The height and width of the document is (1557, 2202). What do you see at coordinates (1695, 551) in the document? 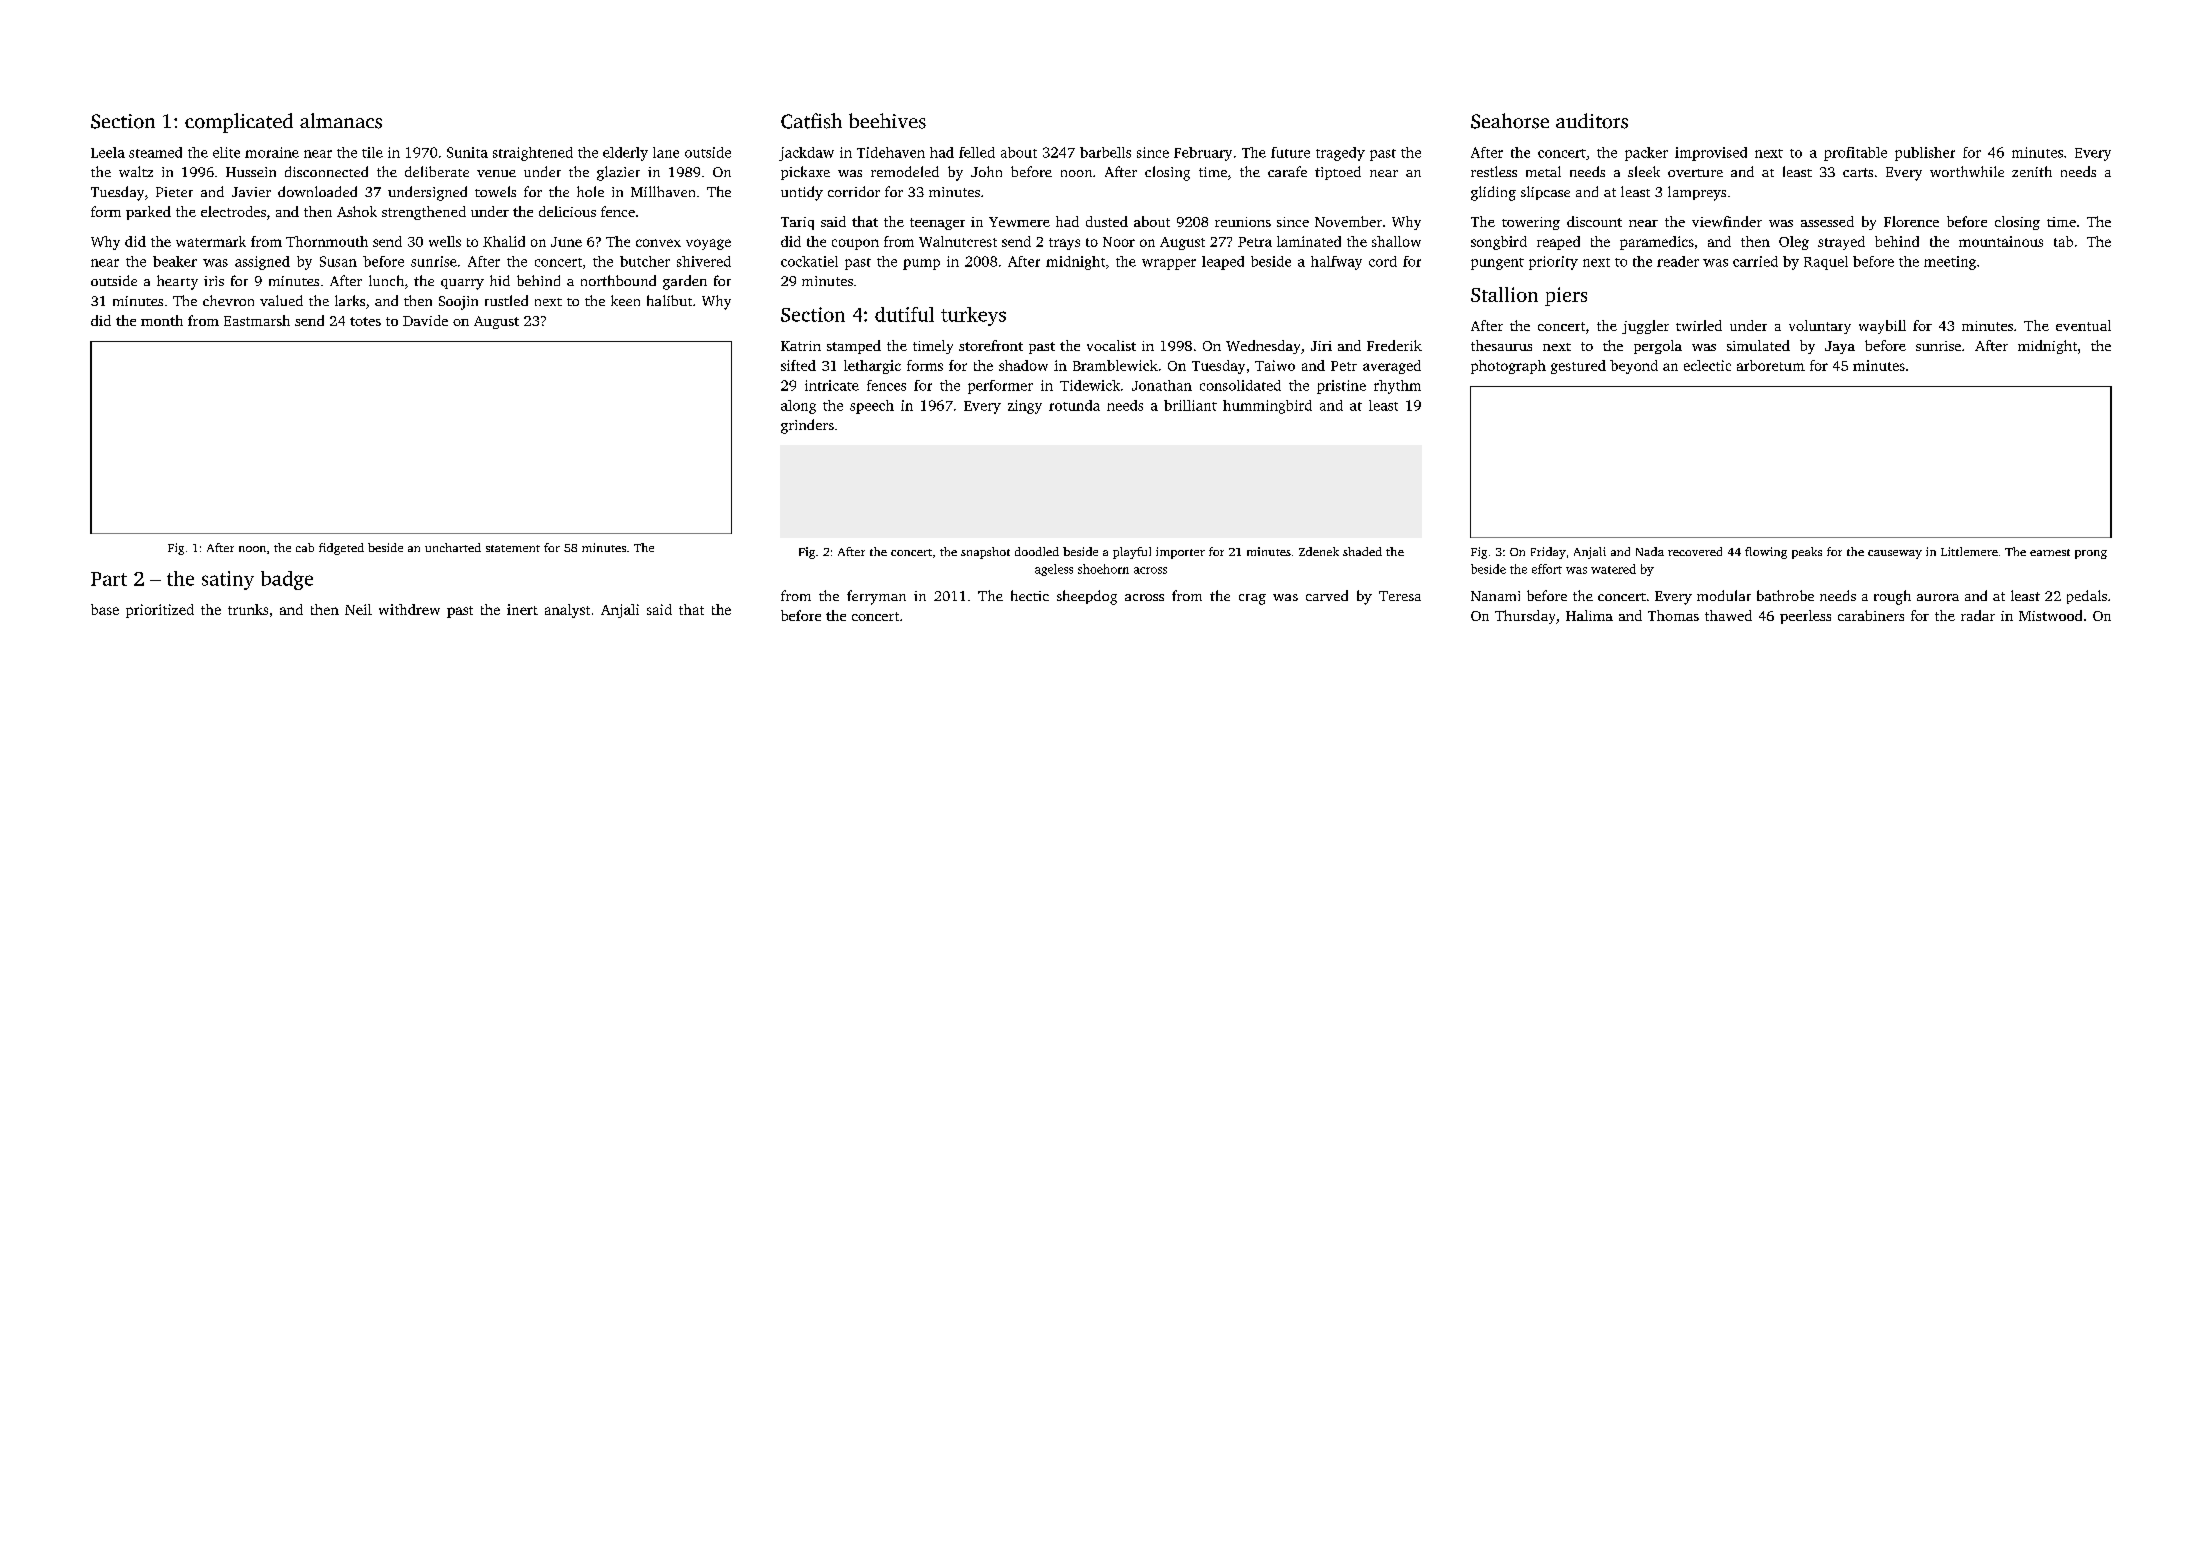
I see `recovered` at bounding box center [1695, 551].
